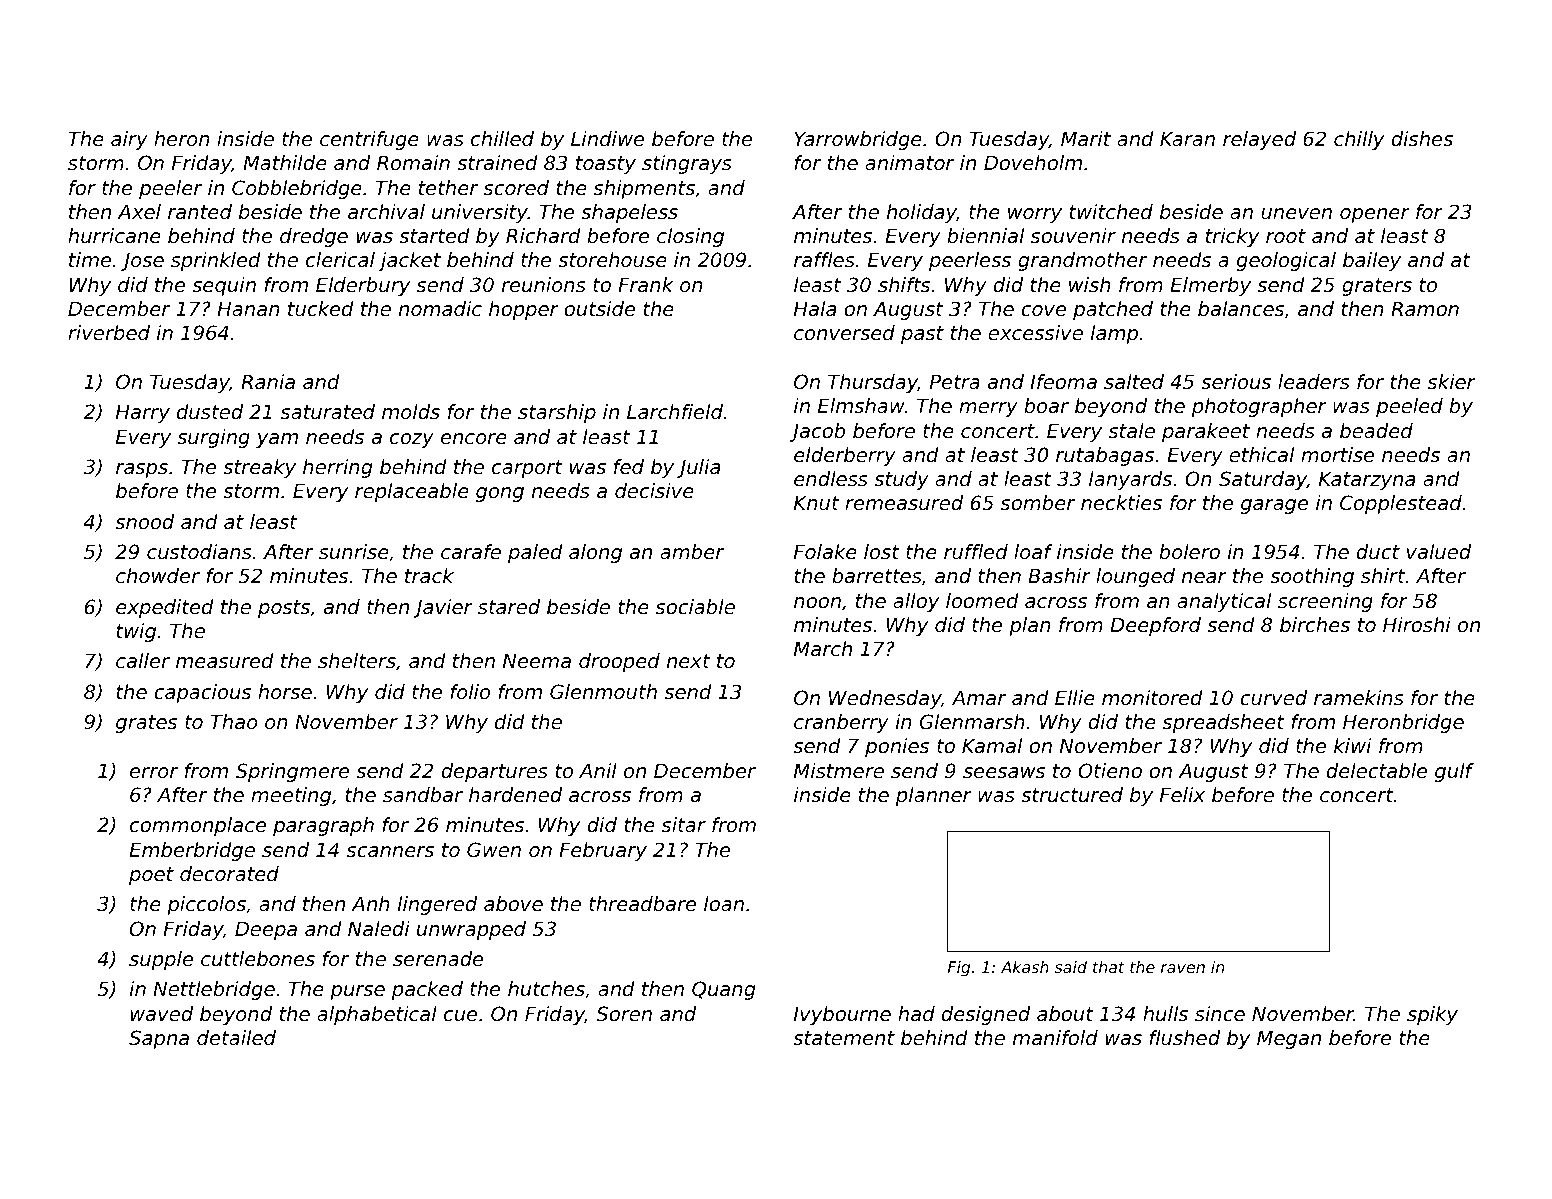  Describe the element at coordinates (161, 960) in the document. I see `supple` at that location.
